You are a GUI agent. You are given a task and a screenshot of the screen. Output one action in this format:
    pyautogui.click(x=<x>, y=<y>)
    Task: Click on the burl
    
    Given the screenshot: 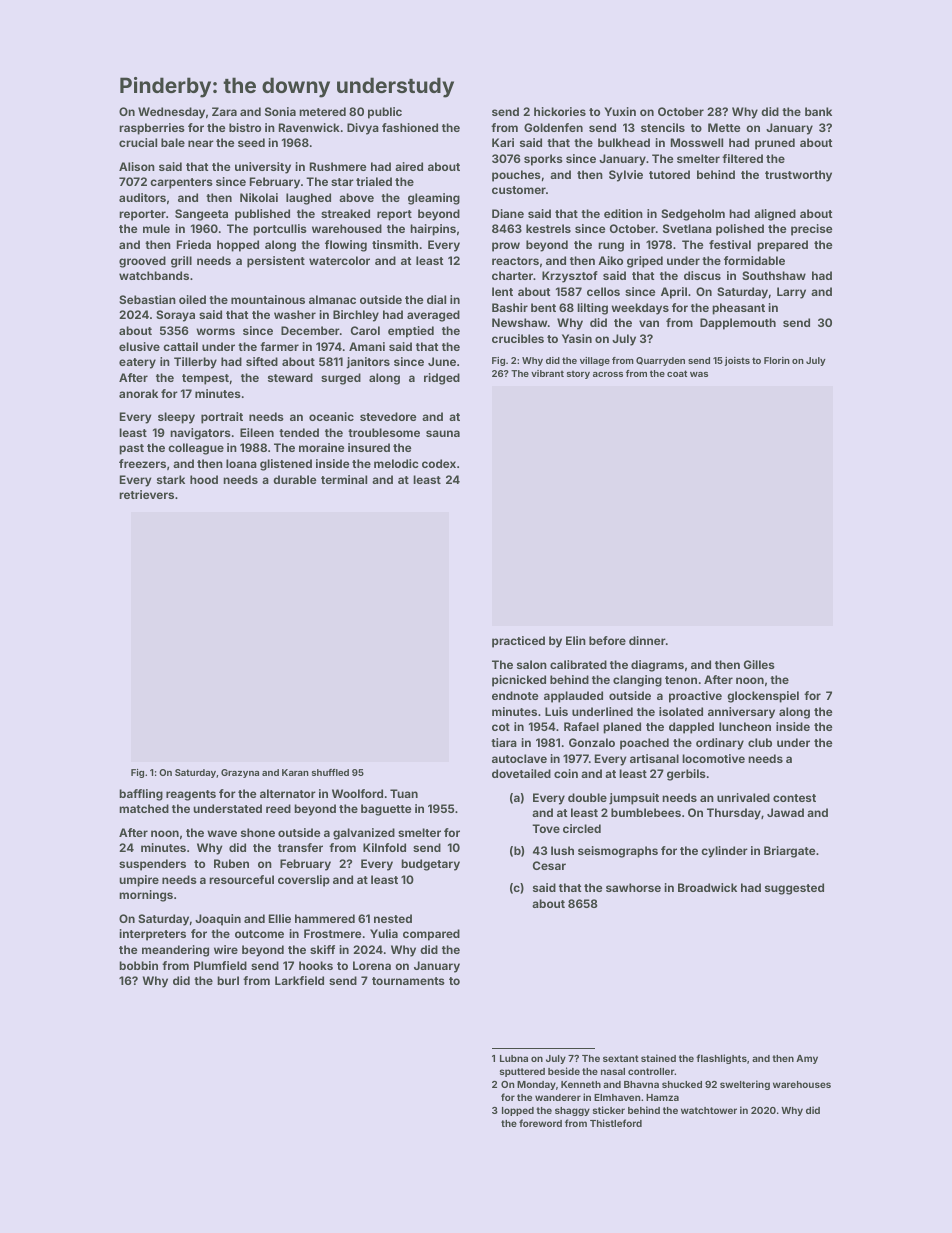 What is the action you would take?
    pyautogui.click(x=228, y=980)
